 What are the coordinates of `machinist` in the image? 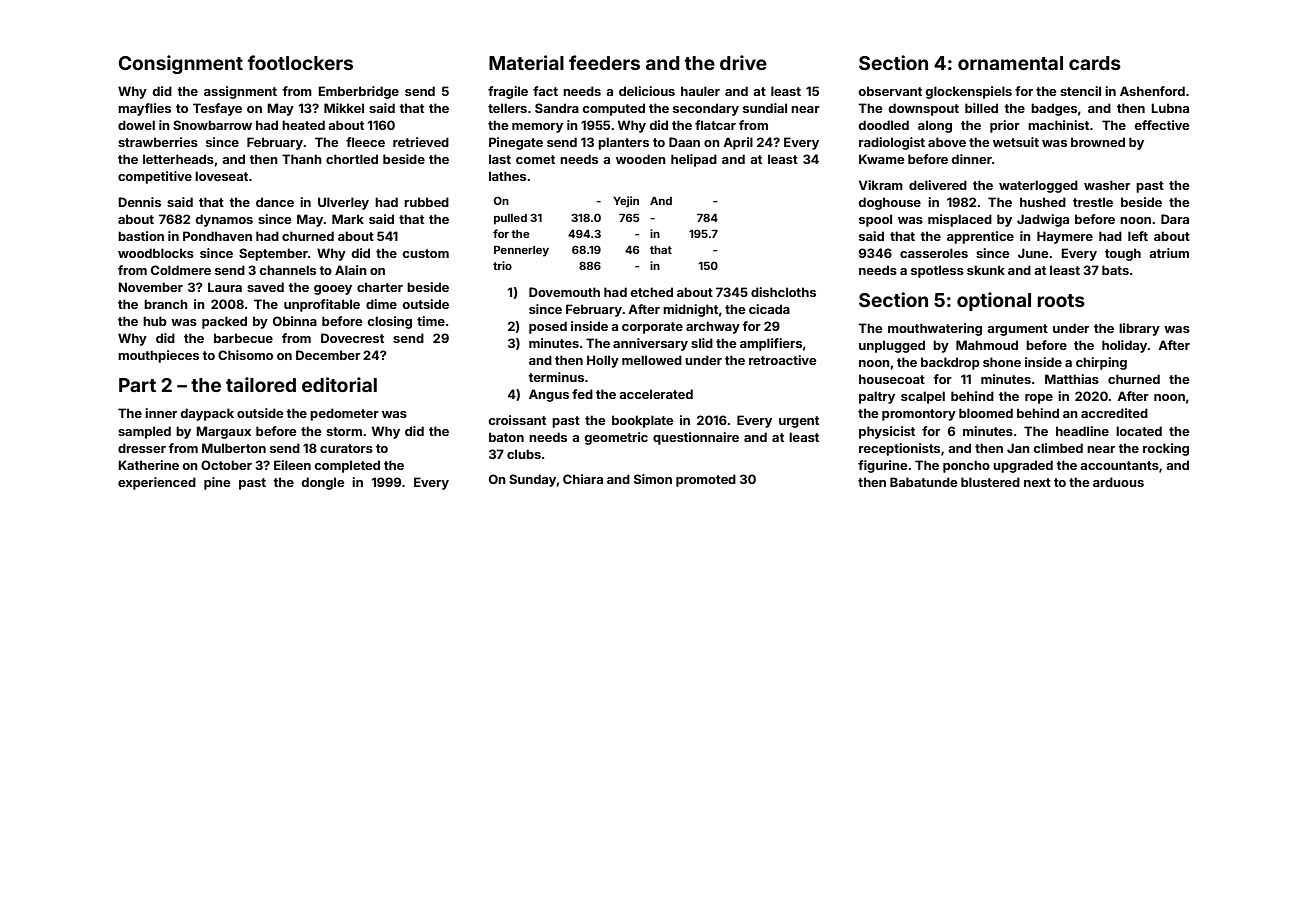 It's located at (1058, 125).
